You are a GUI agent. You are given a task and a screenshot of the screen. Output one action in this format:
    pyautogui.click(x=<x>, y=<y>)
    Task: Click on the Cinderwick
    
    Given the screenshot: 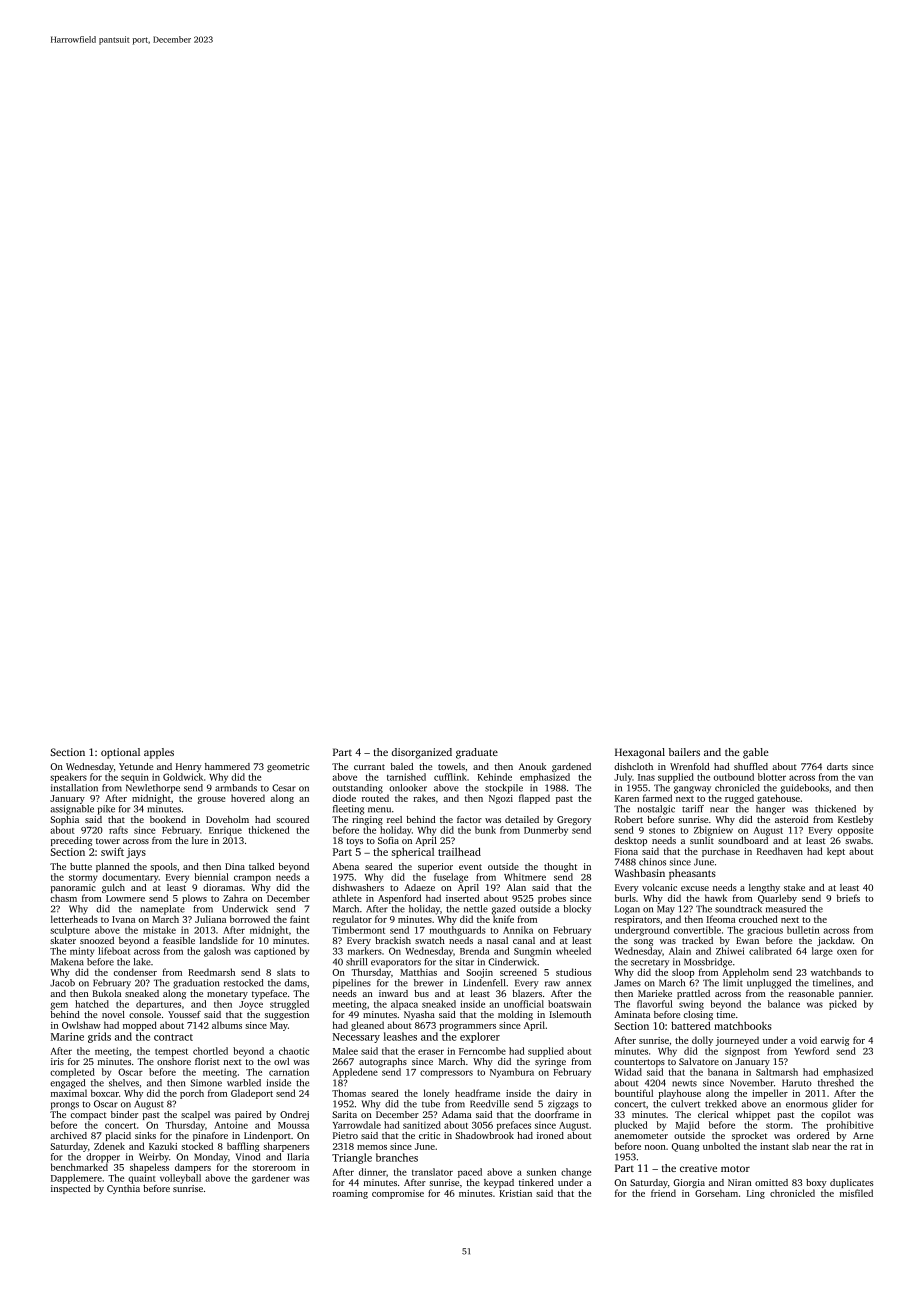 What is the action you would take?
    pyautogui.click(x=512, y=962)
